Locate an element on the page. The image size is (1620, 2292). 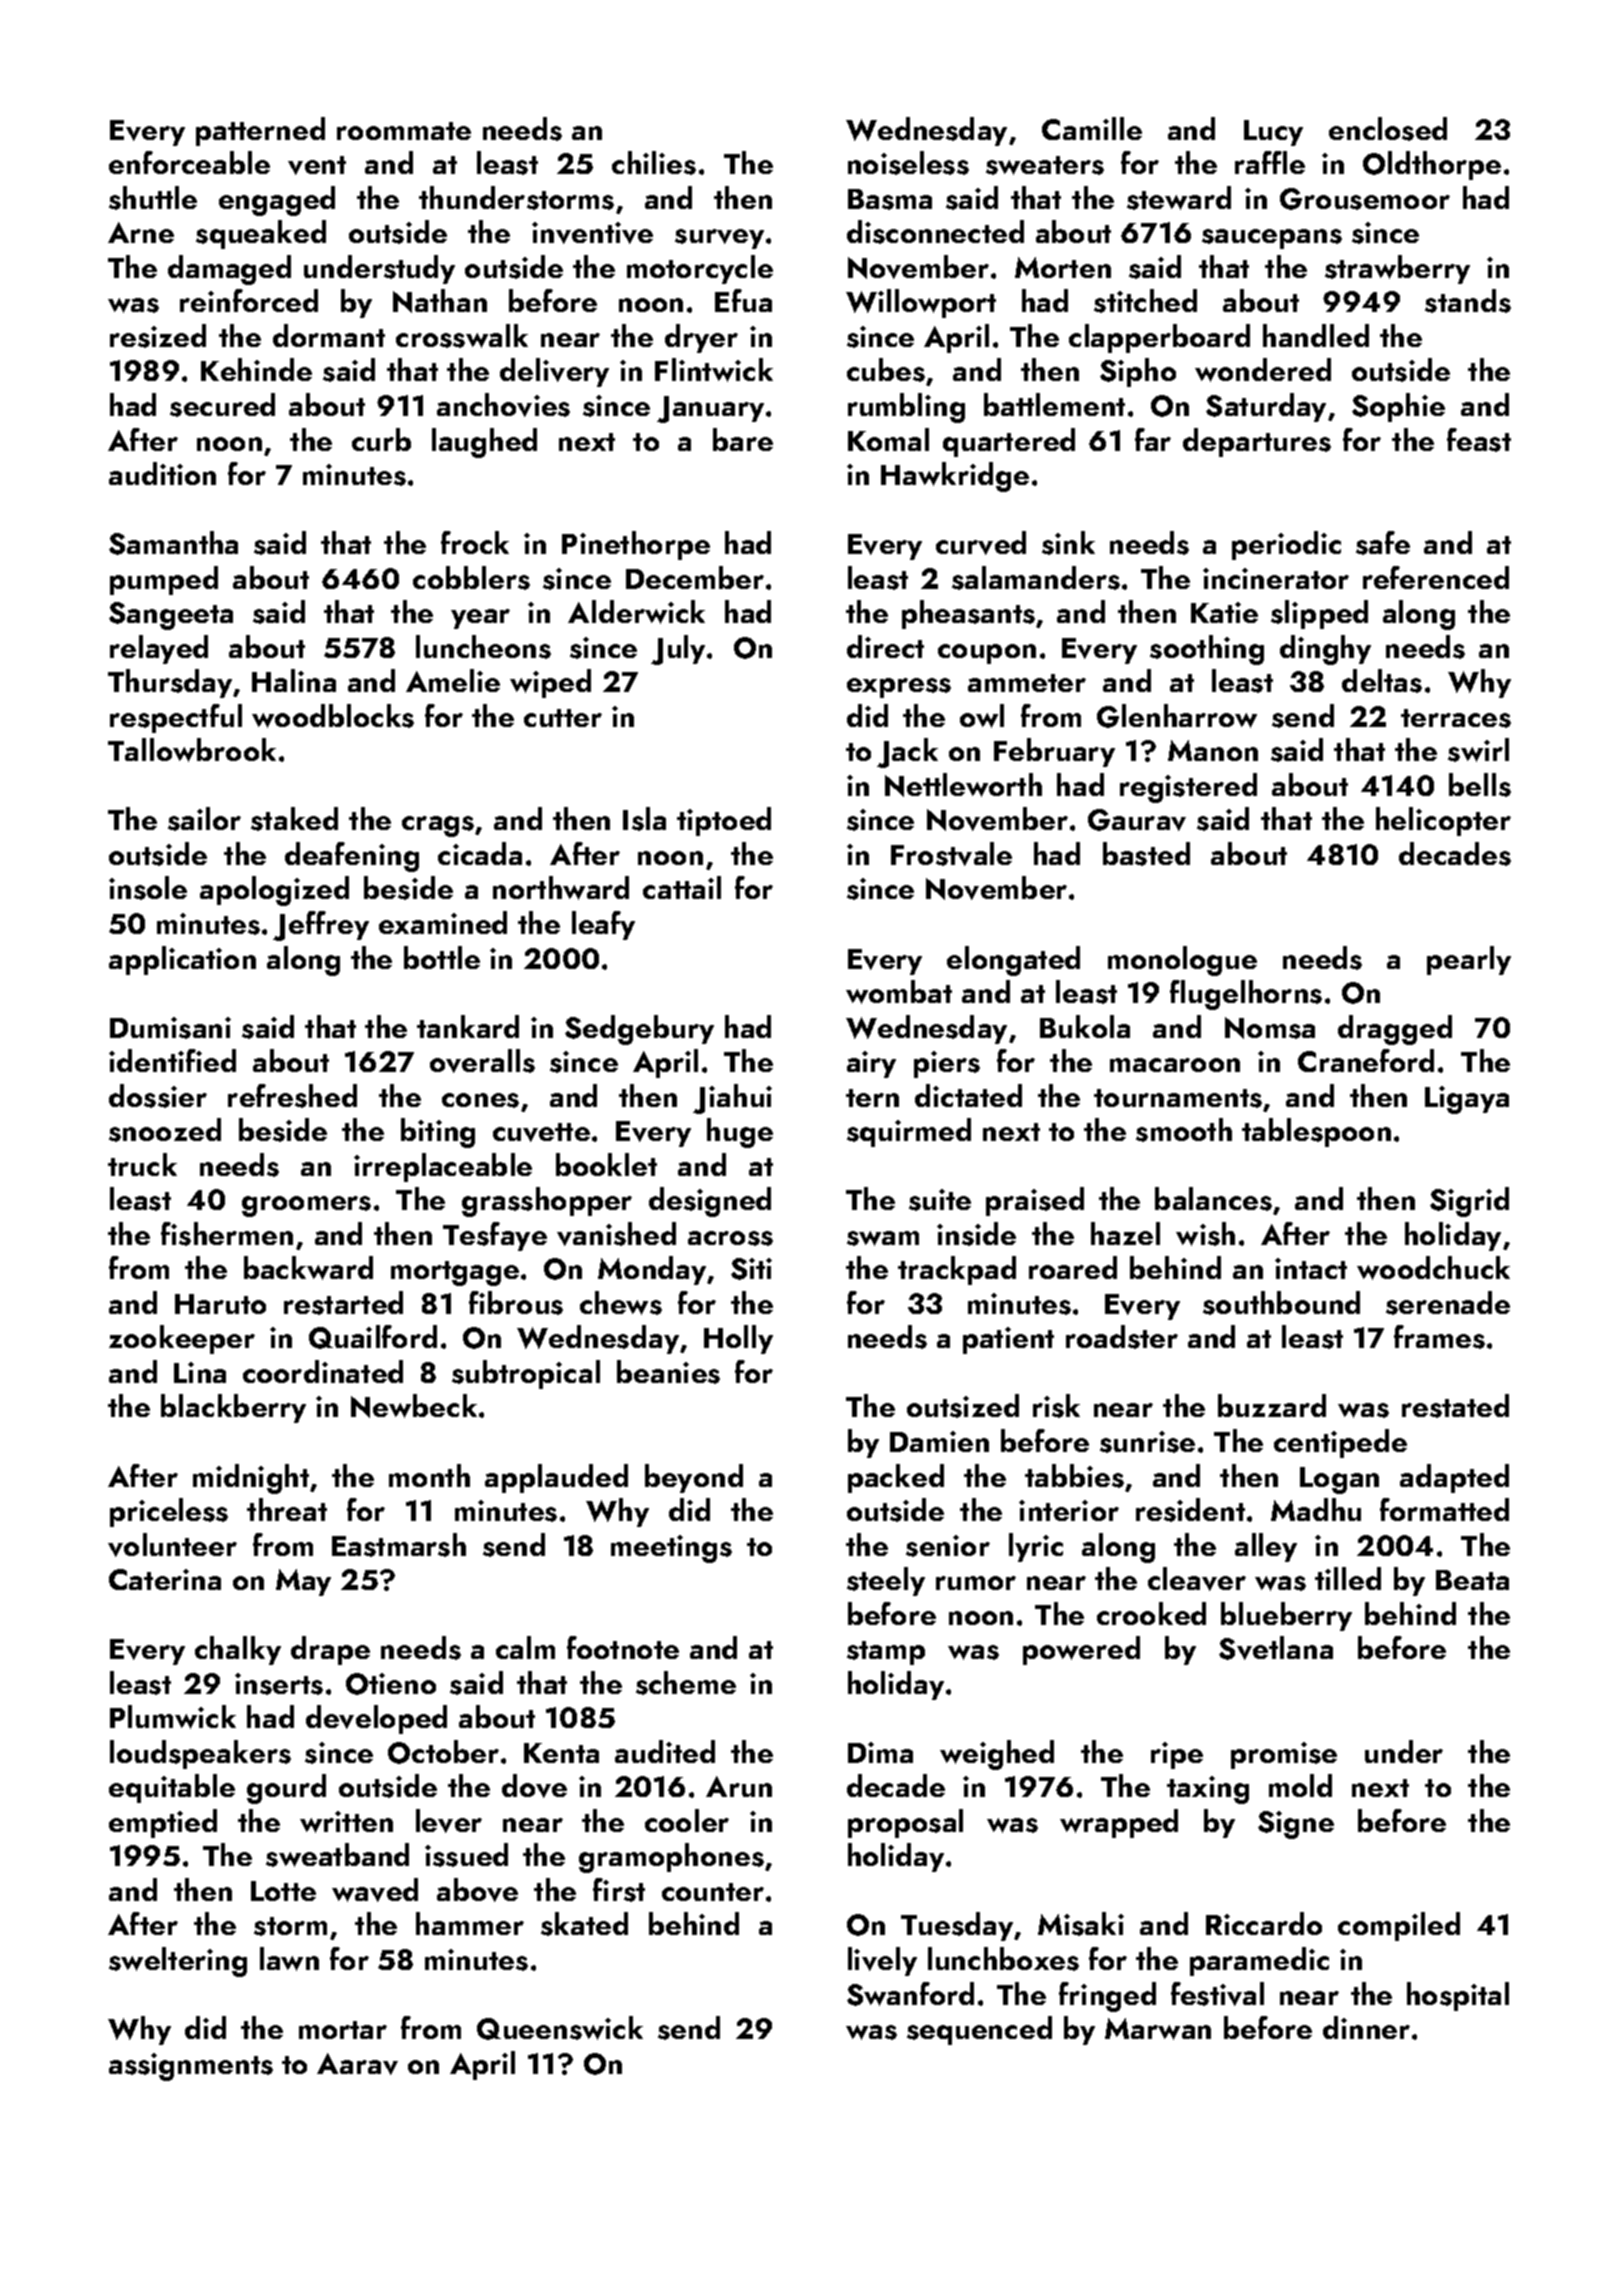
Basma is located at coordinates (890, 199).
